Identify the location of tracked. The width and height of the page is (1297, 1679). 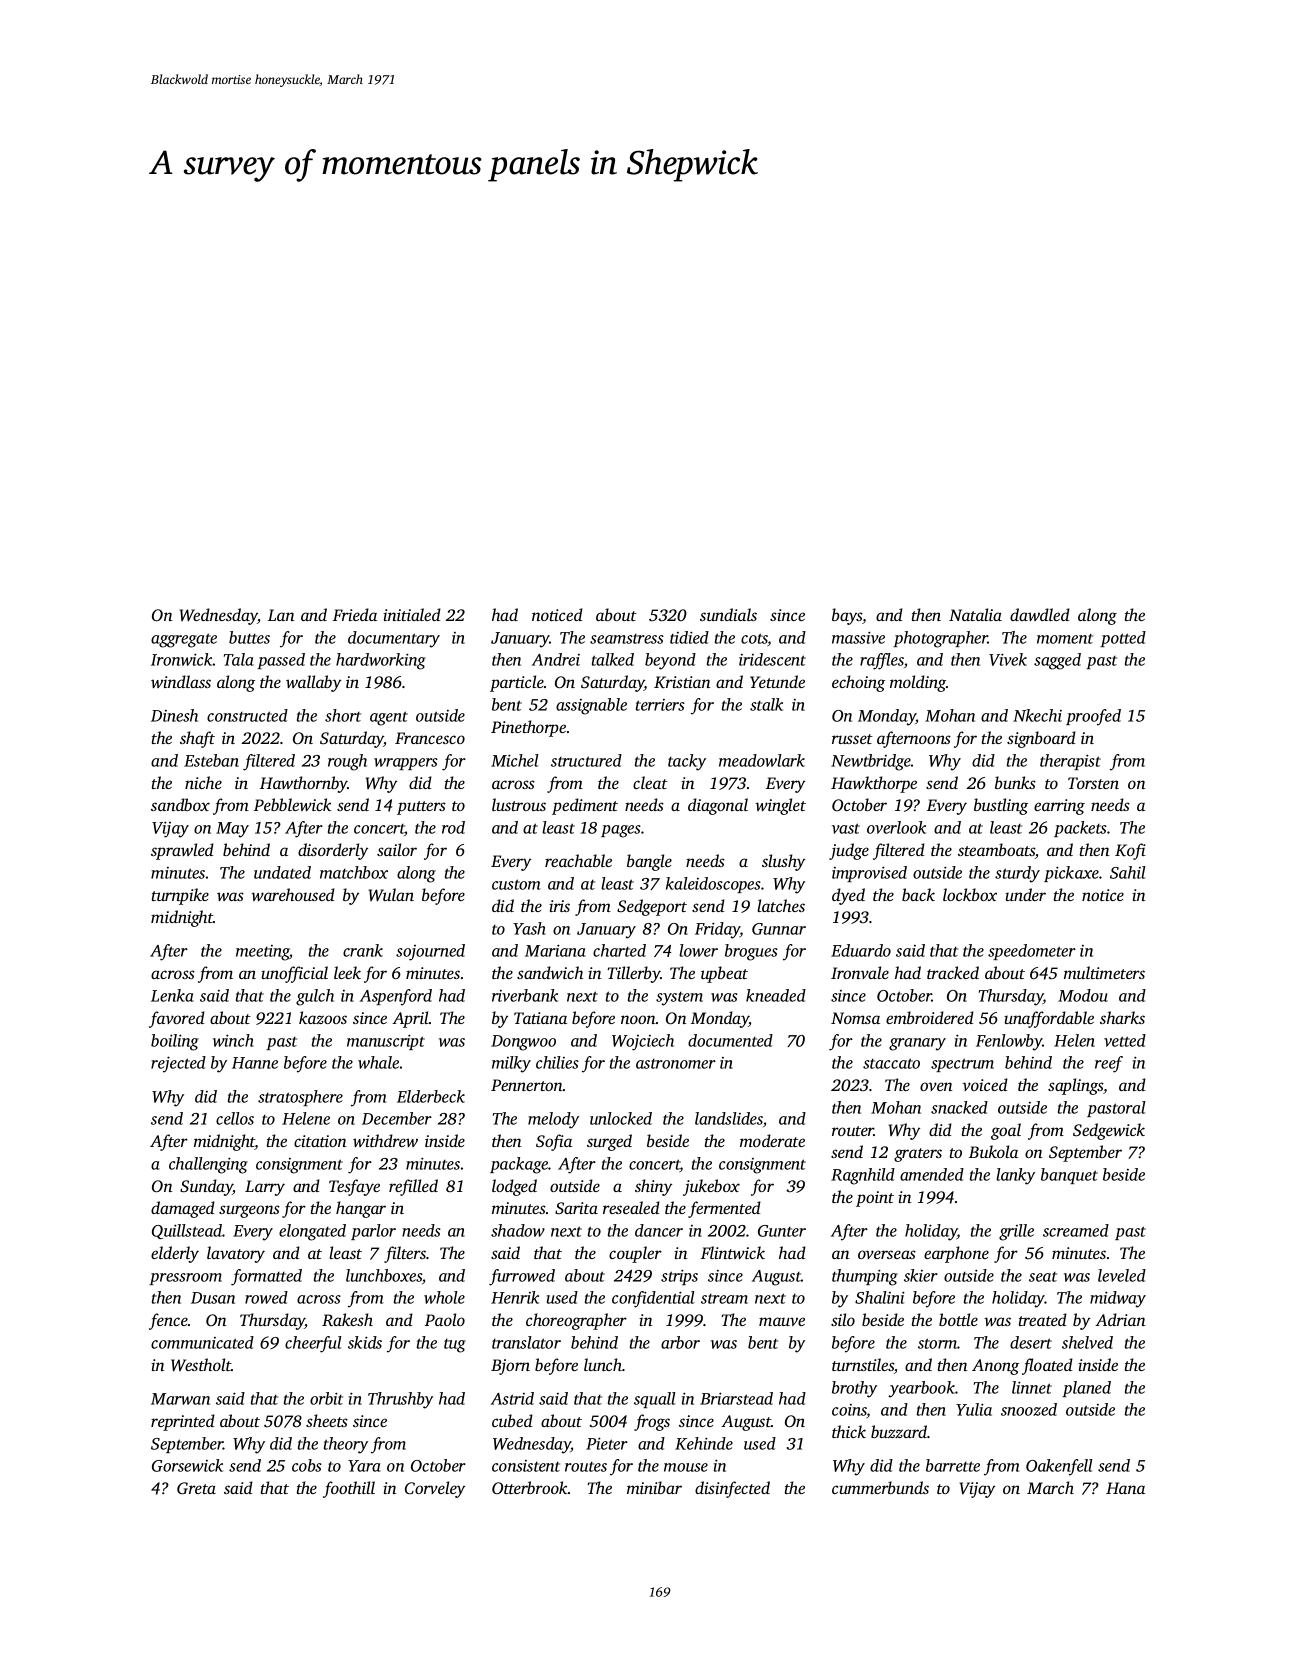
(953, 972).
